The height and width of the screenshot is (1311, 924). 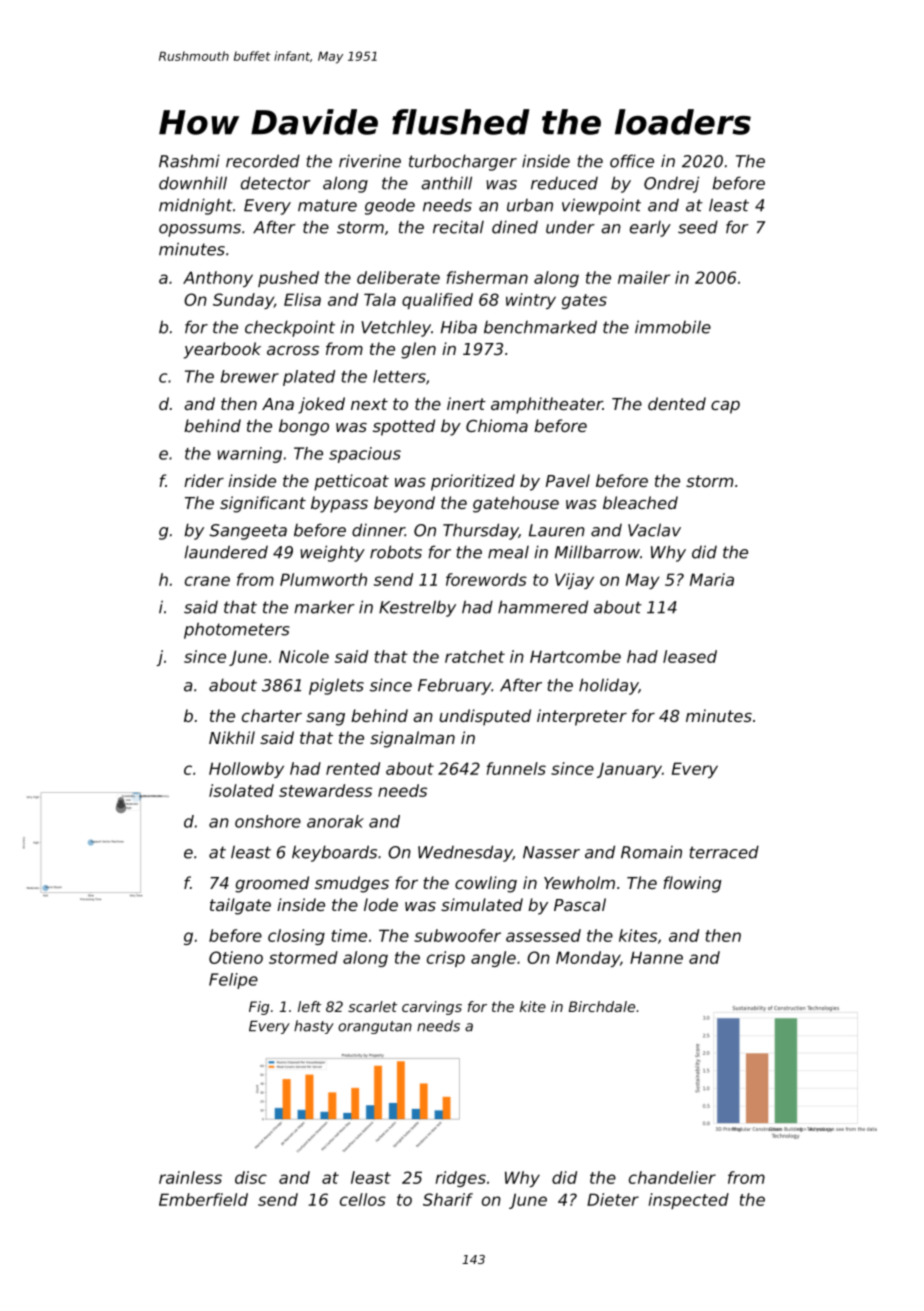 I want to click on rented, so click(x=353, y=768).
